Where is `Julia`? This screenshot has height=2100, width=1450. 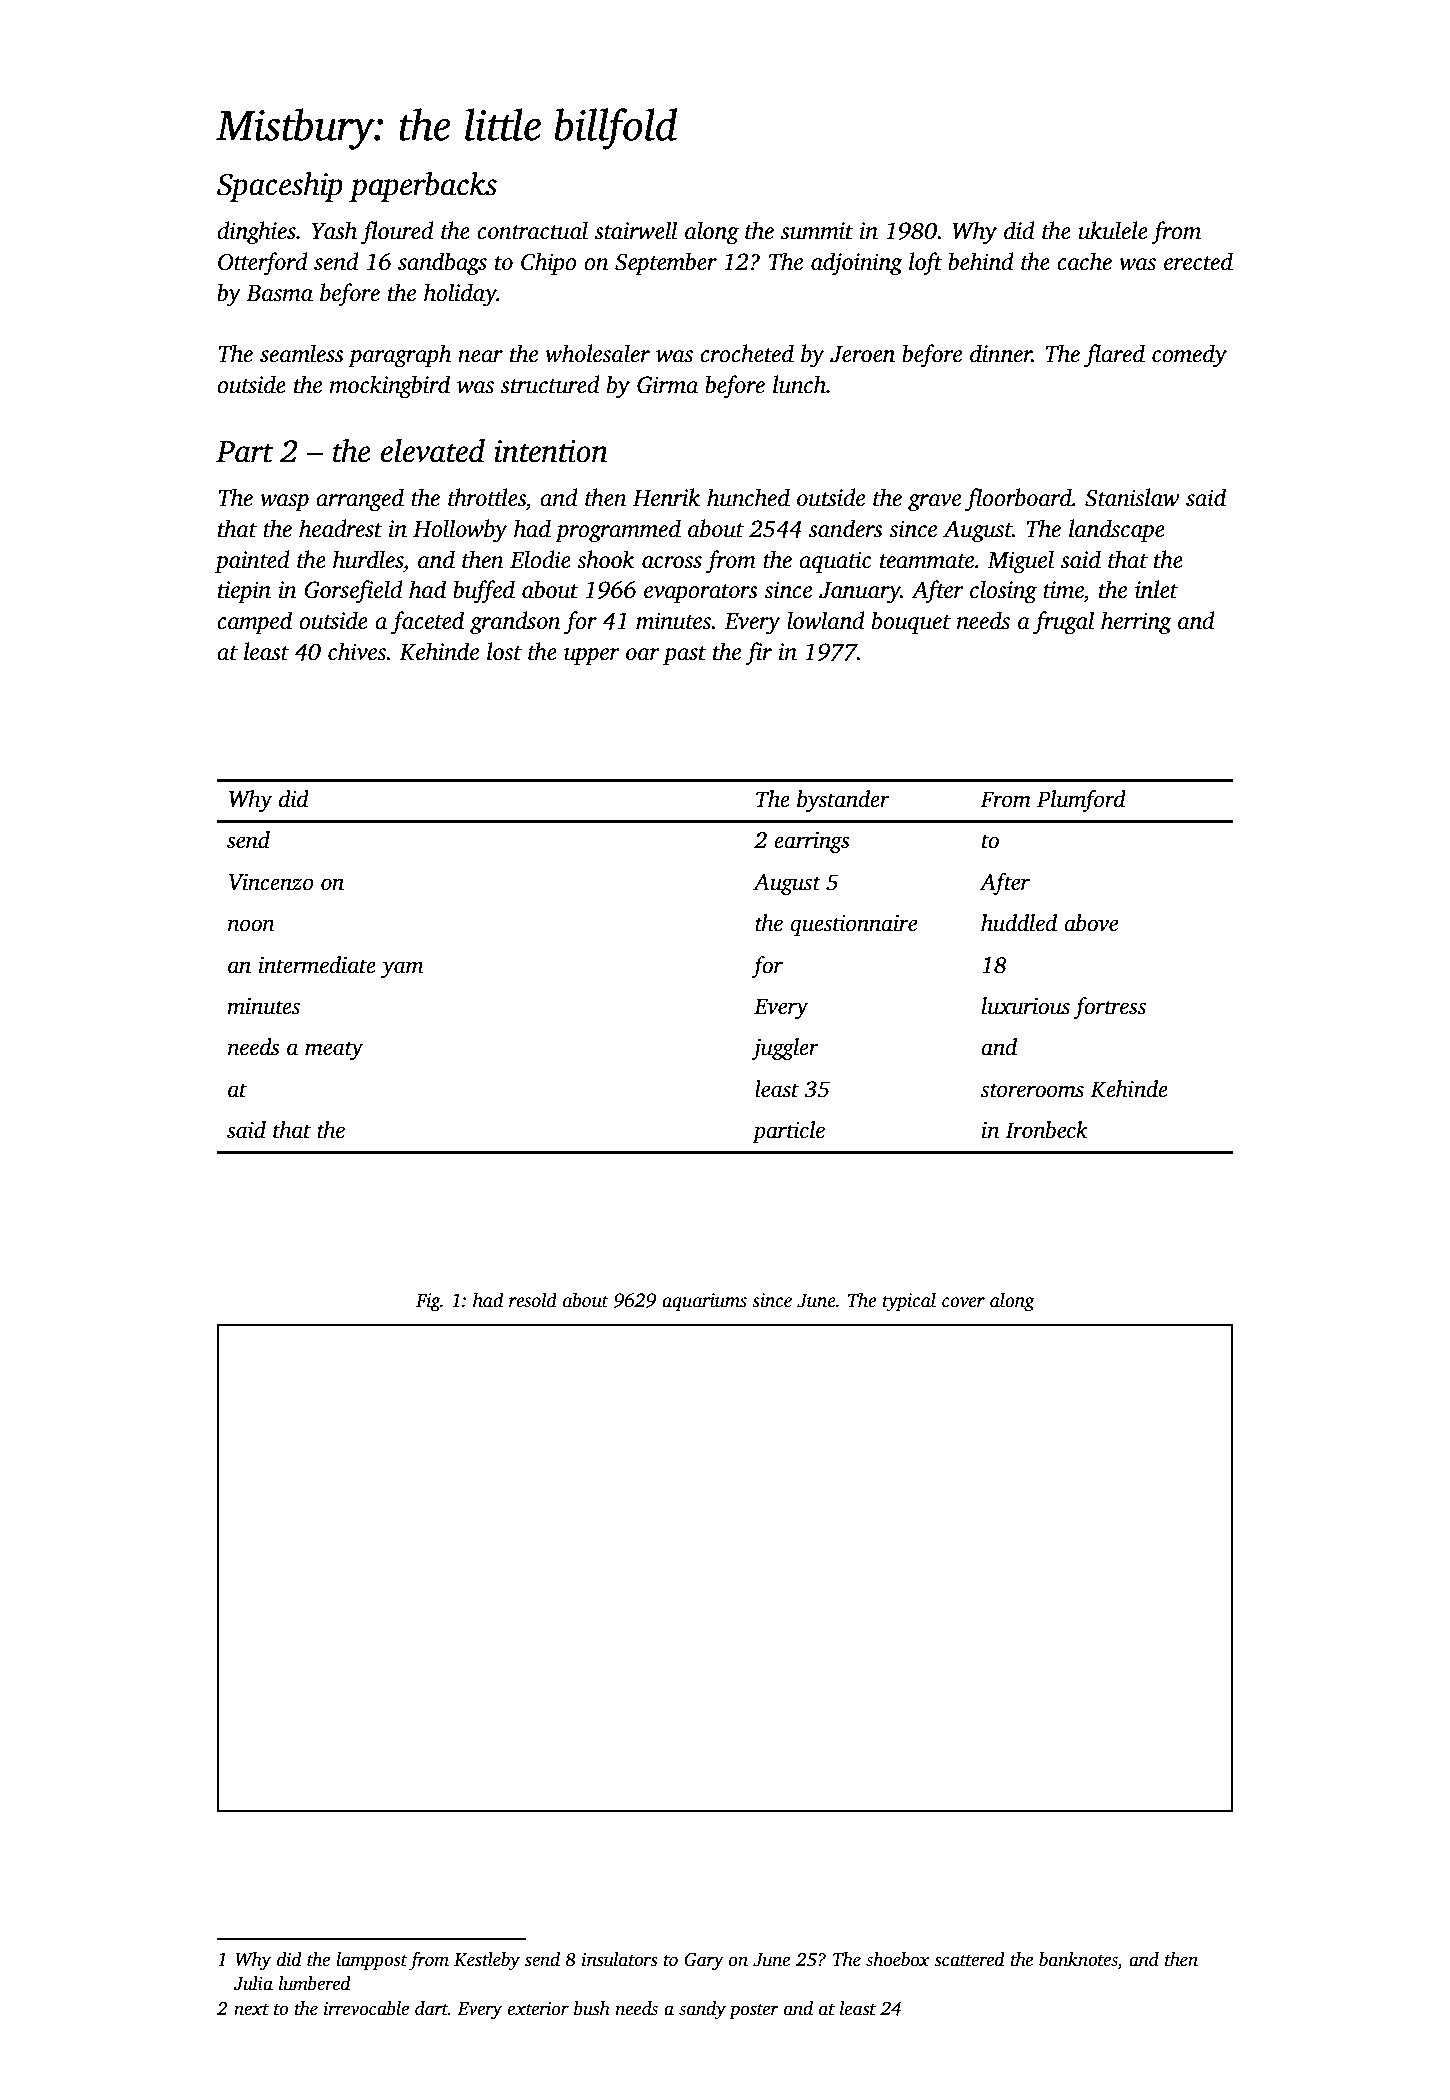 Julia is located at coordinates (253, 1983).
